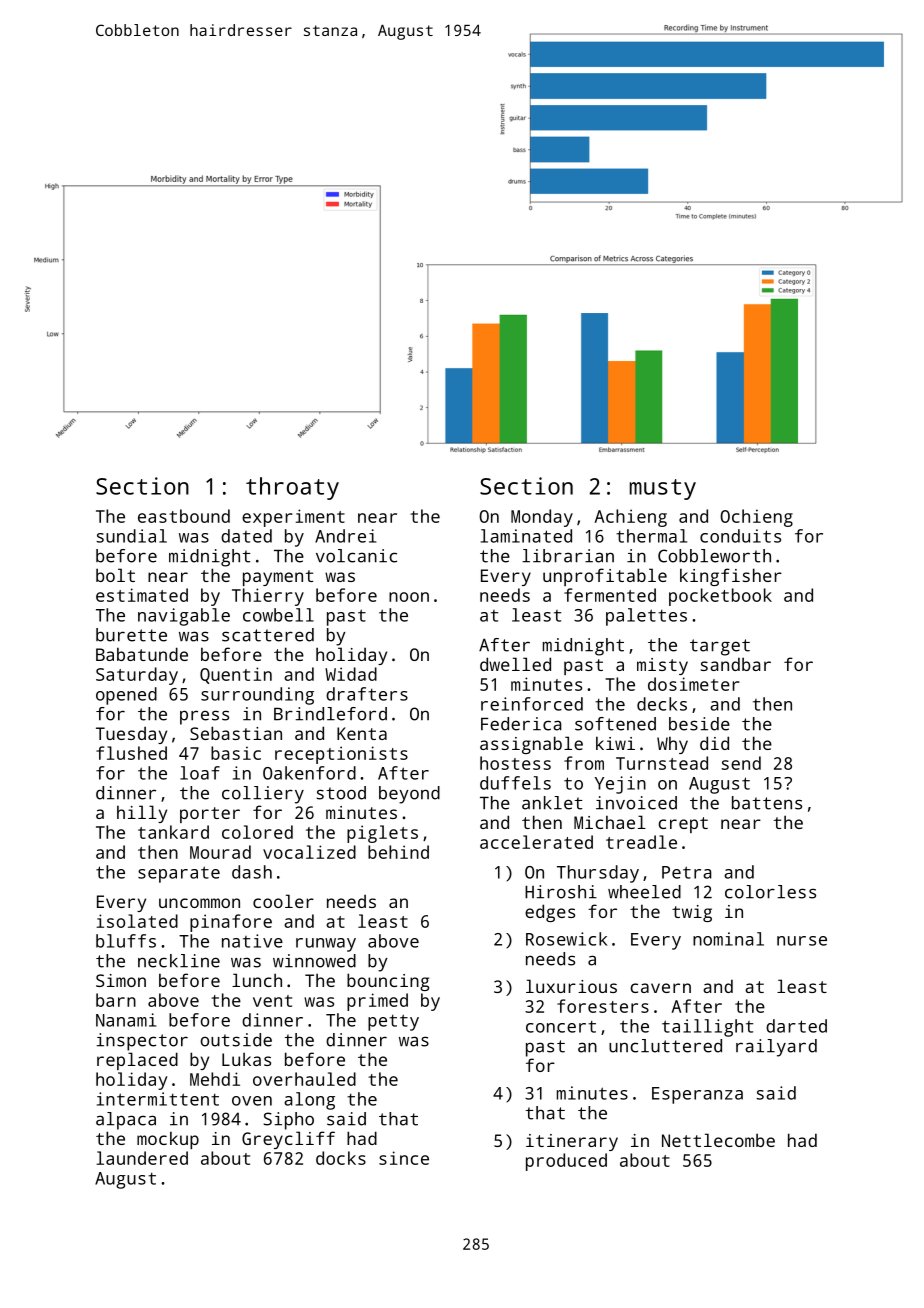  I want to click on Esperanza, so click(697, 1095).
